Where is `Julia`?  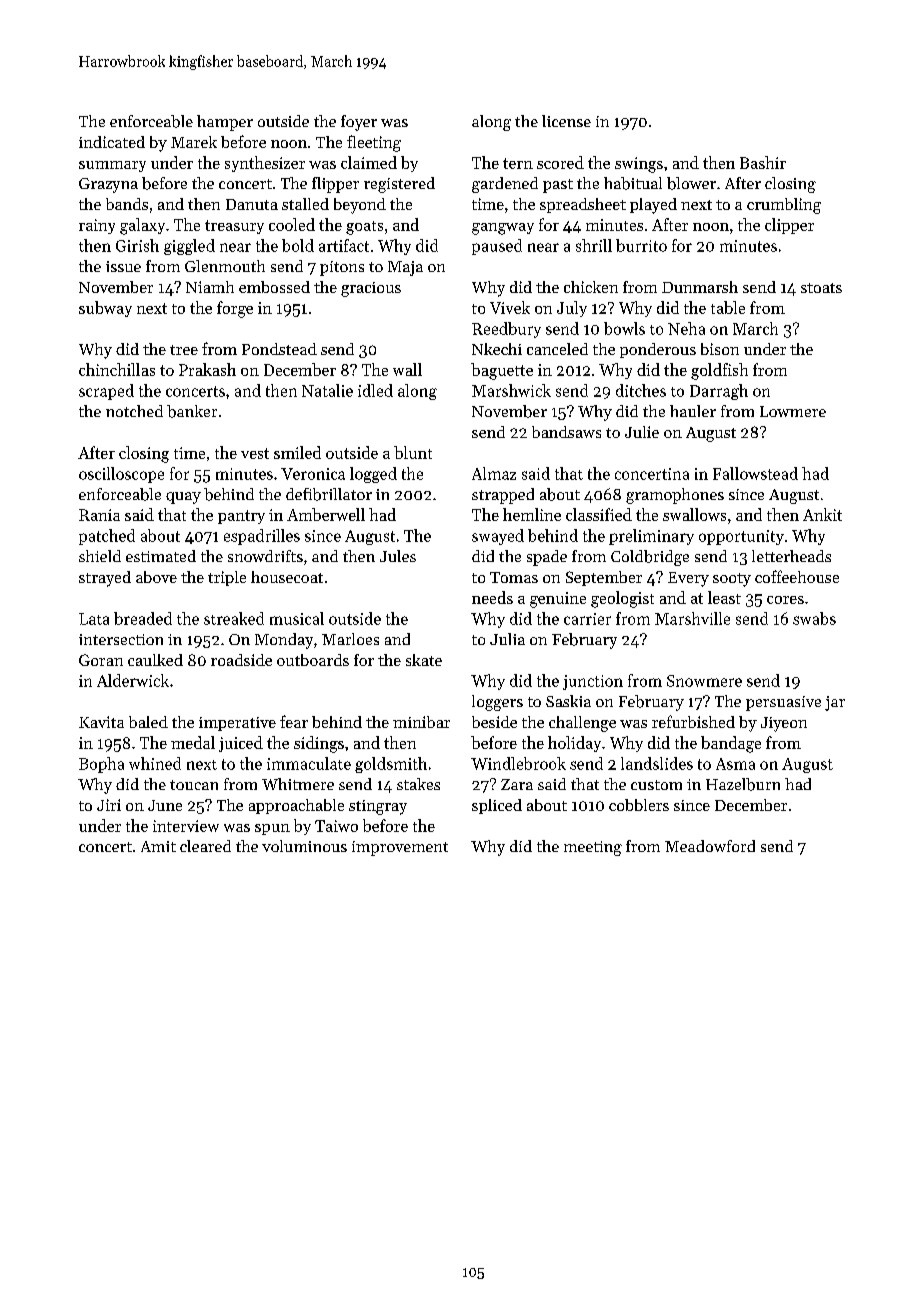 Julia is located at coordinates (507, 639).
